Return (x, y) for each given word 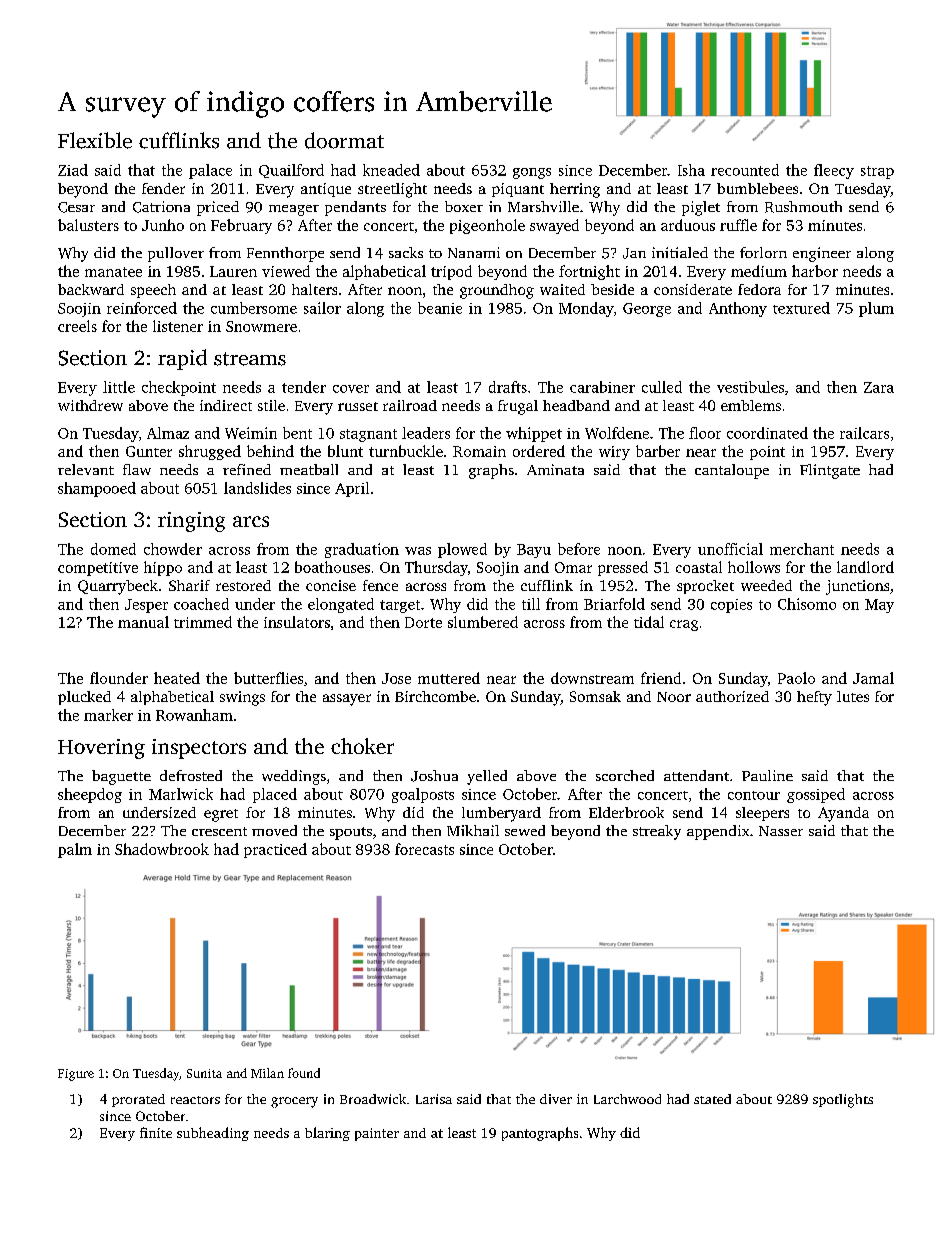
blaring (327, 1134)
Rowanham (194, 715)
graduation (362, 550)
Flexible (95, 140)
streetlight (392, 190)
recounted (745, 170)
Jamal (873, 678)
